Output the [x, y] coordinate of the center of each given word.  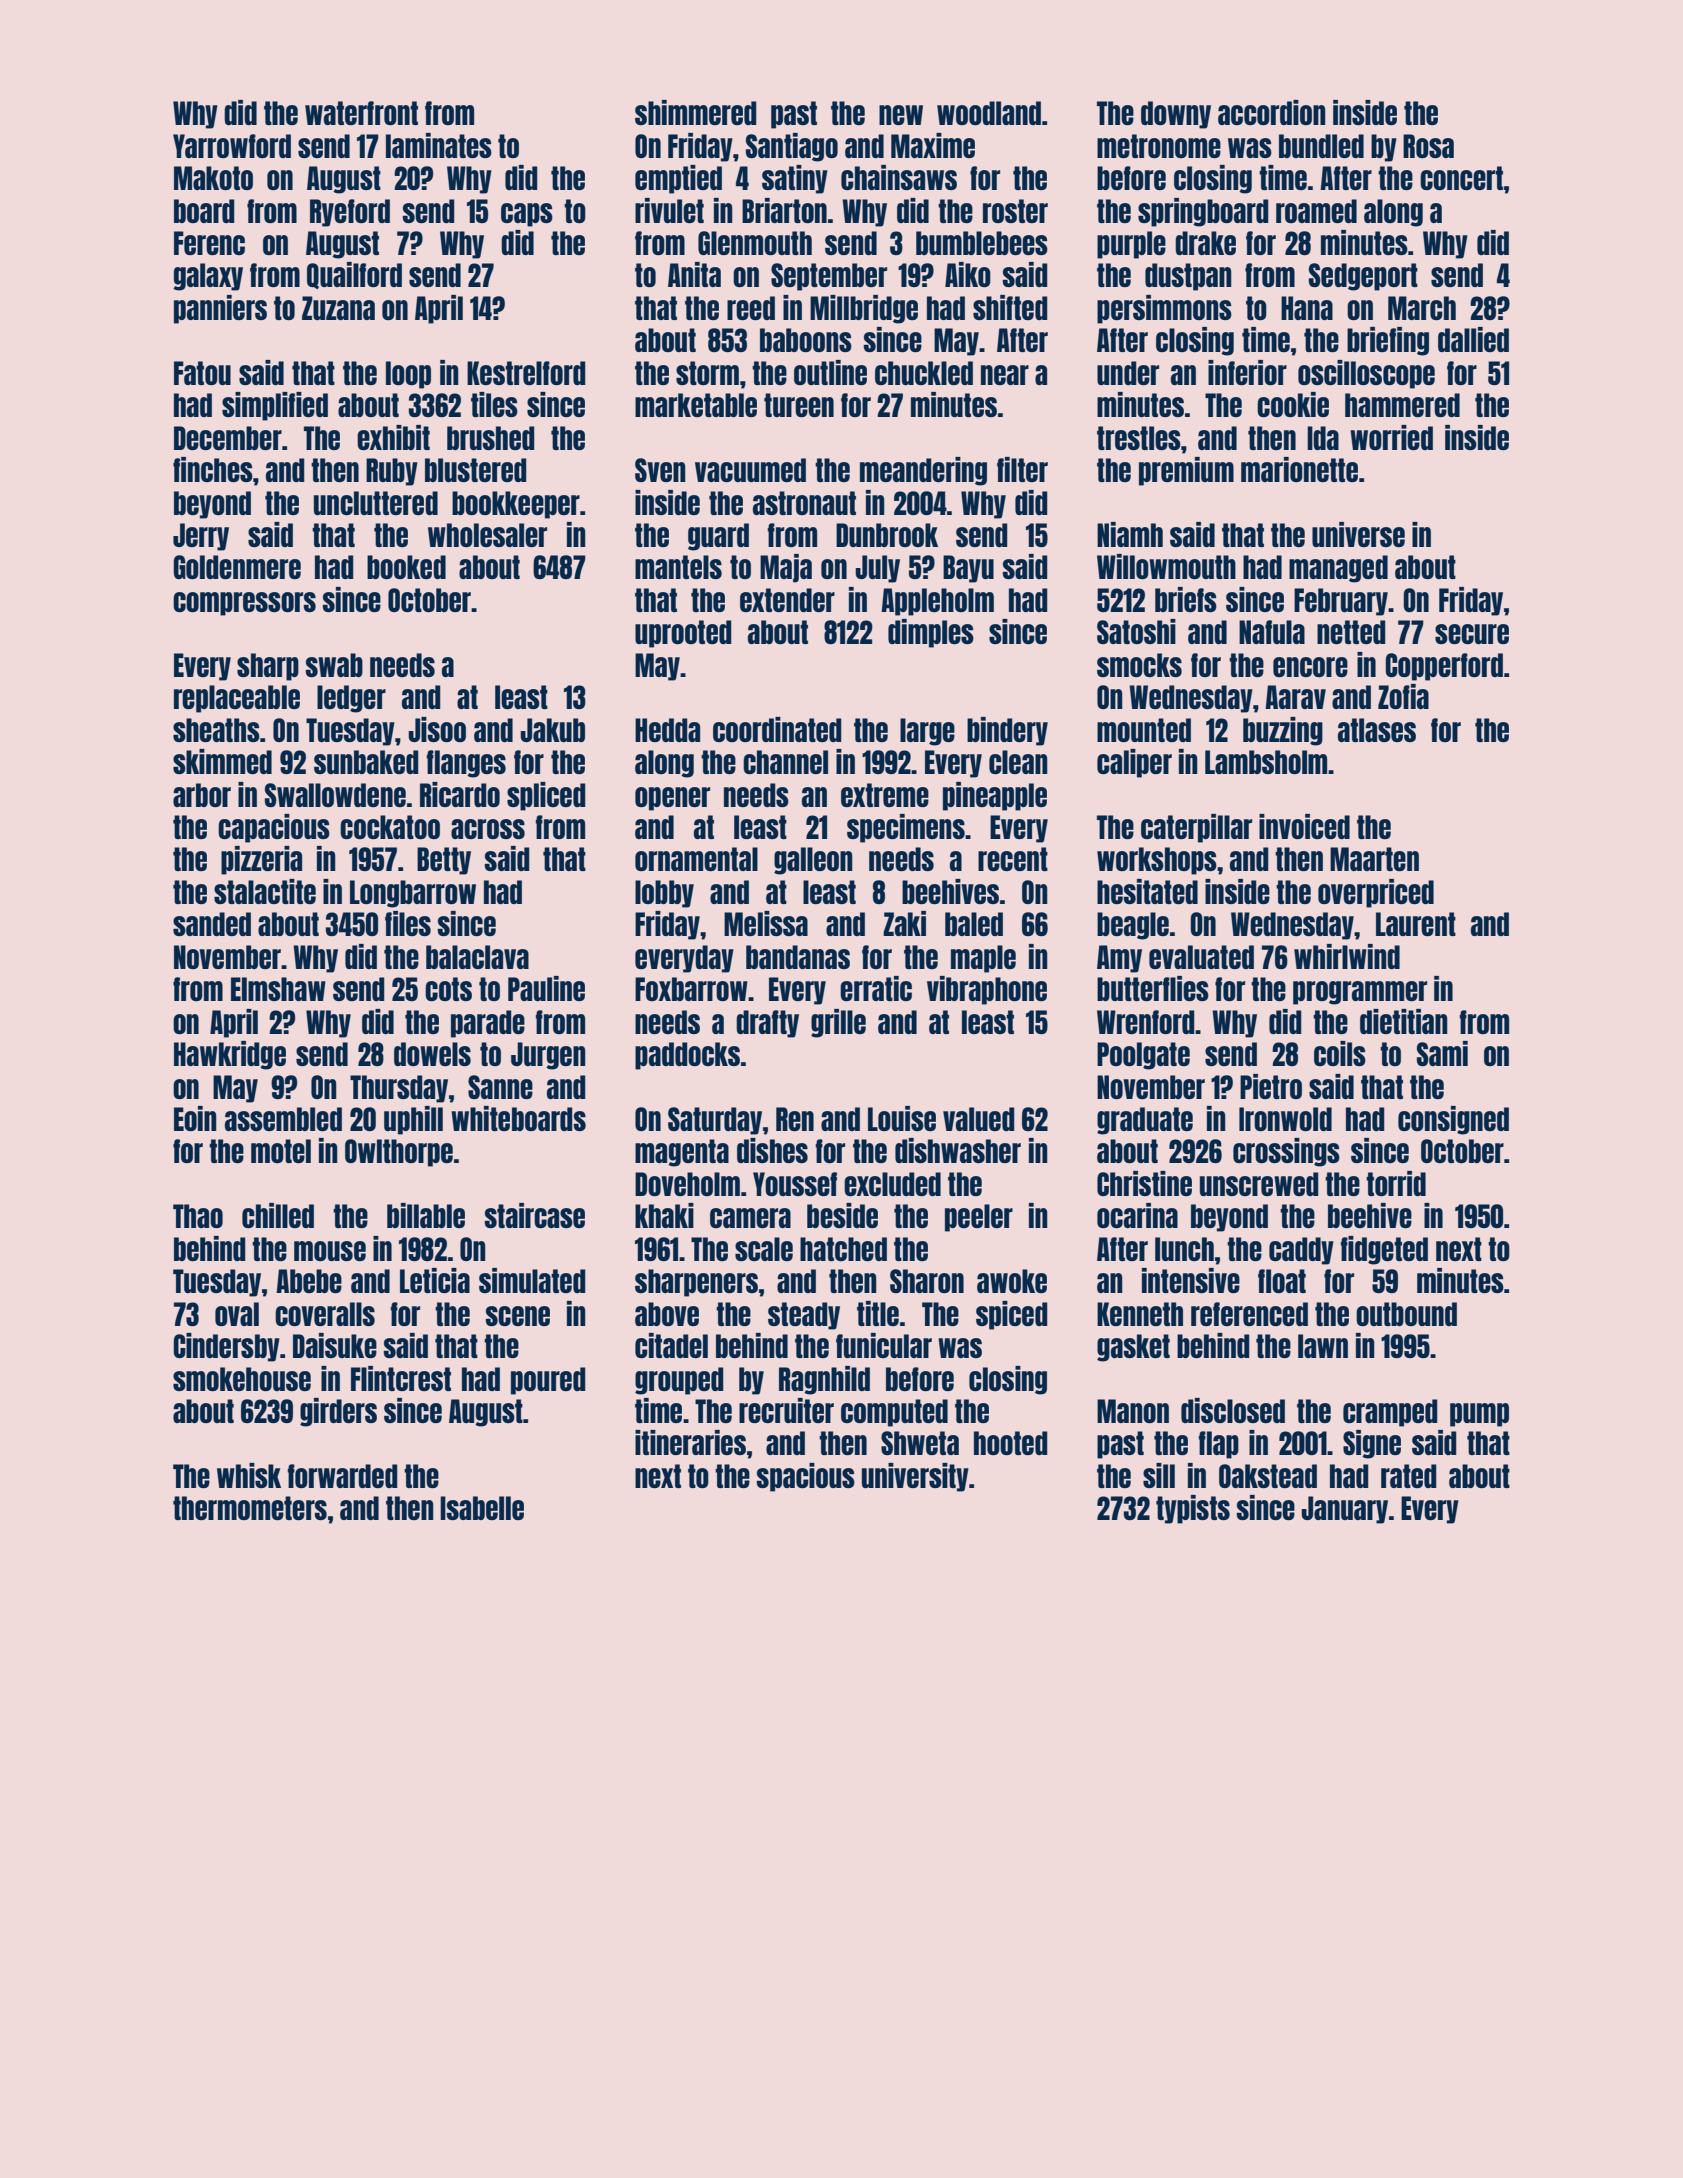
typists [1193, 1509]
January [1344, 1510]
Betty [444, 861]
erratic [876, 988]
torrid [1396, 1183]
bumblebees [982, 243]
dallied [1473, 339]
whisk [249, 1475]
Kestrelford [526, 373]
